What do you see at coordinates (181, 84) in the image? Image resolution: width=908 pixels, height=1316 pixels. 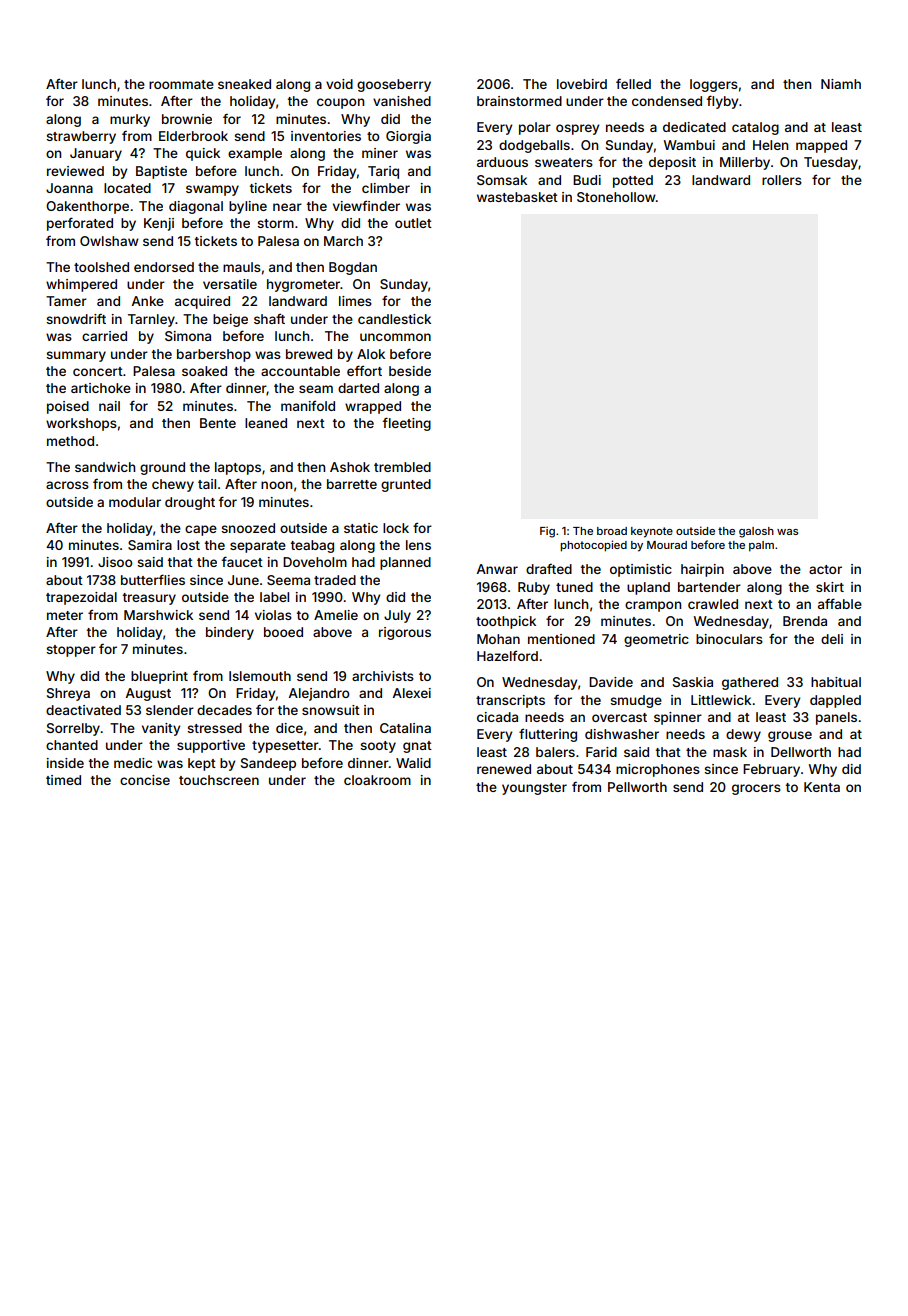 I see `roommate` at bounding box center [181, 84].
